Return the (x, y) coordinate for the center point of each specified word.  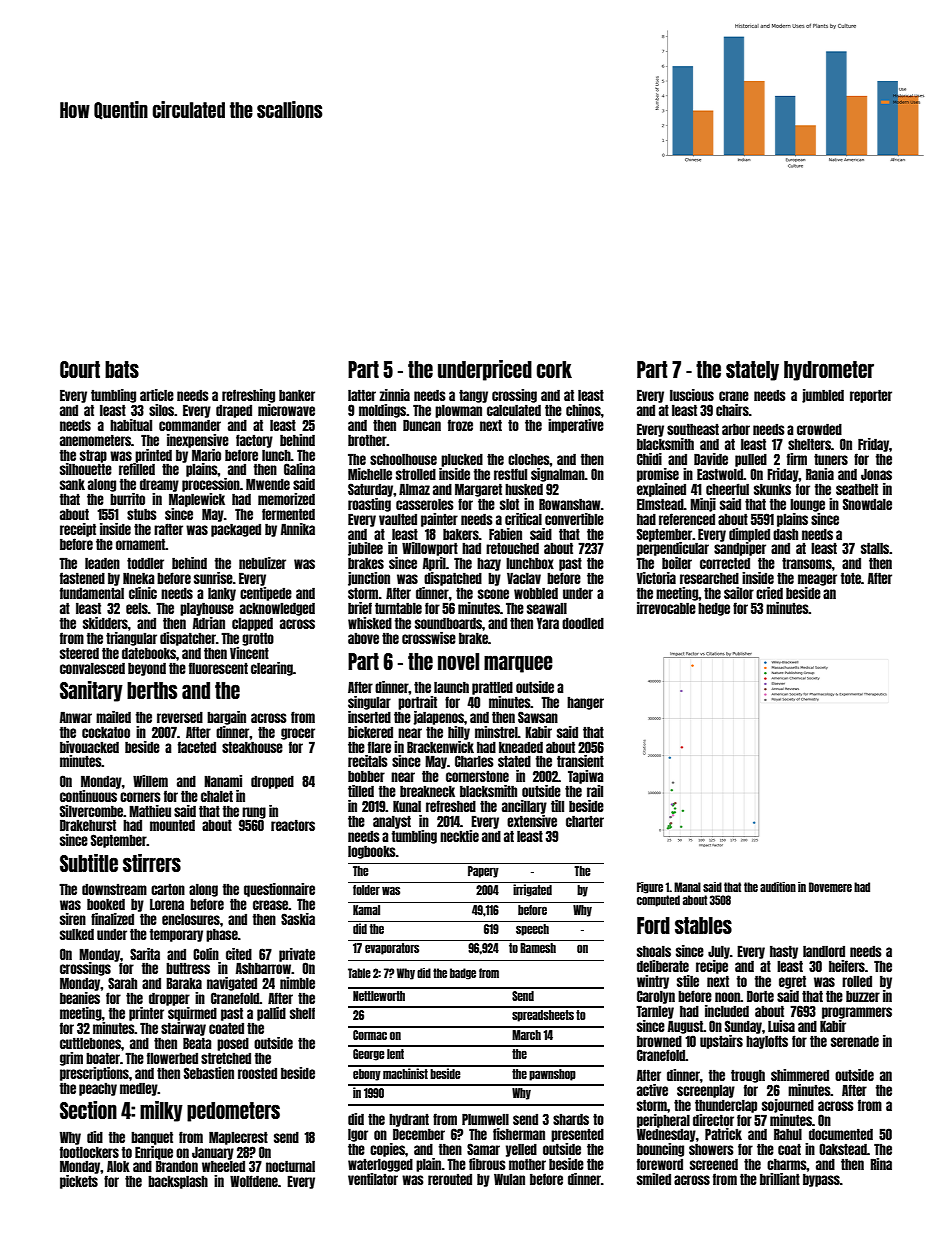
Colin (206, 954)
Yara (548, 623)
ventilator (373, 1179)
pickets (79, 1182)
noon (728, 997)
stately (752, 371)
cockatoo (106, 732)
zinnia (394, 395)
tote (851, 578)
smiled (654, 1179)
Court (80, 369)
